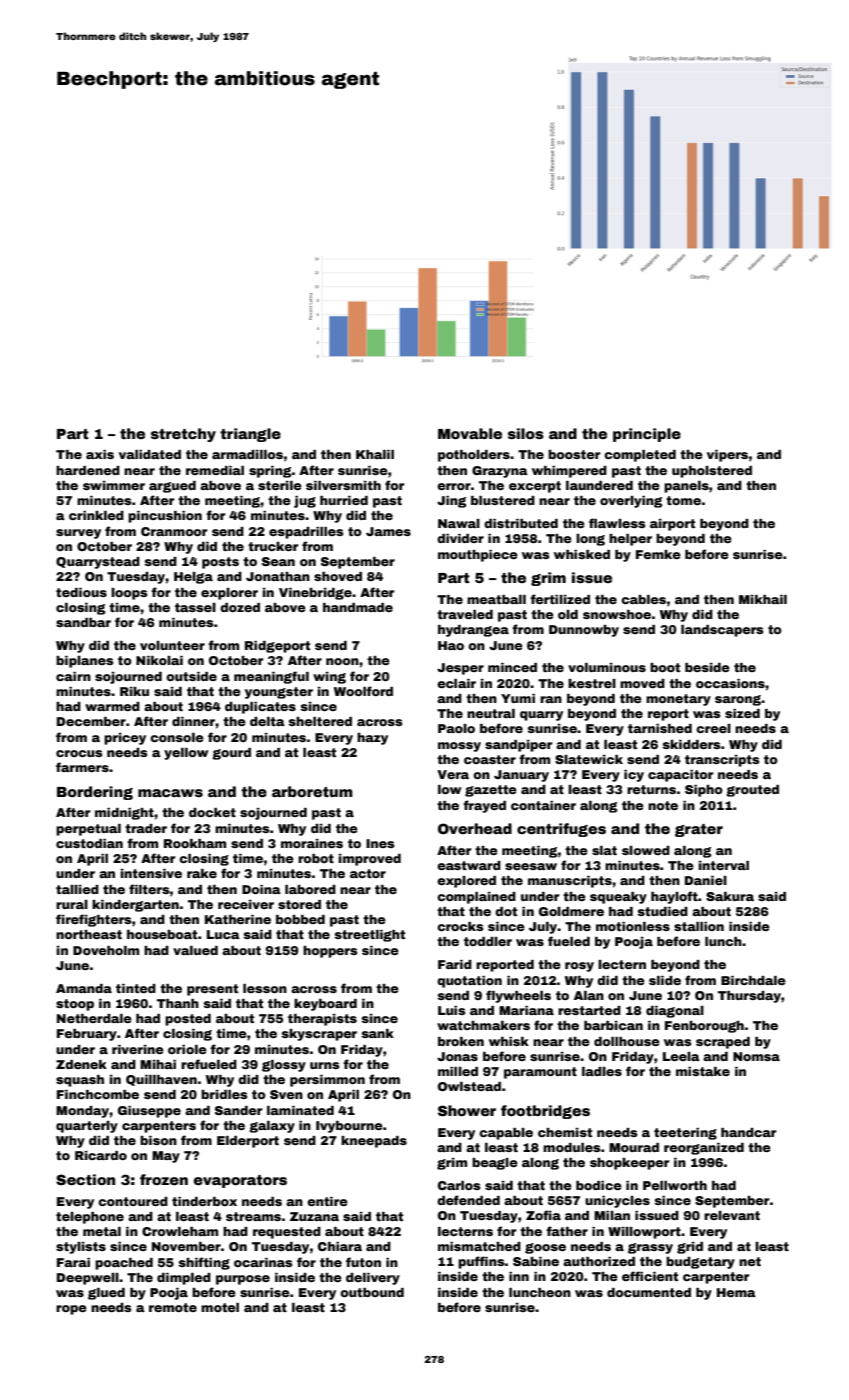  I want to click on stoop, so click(75, 1005).
